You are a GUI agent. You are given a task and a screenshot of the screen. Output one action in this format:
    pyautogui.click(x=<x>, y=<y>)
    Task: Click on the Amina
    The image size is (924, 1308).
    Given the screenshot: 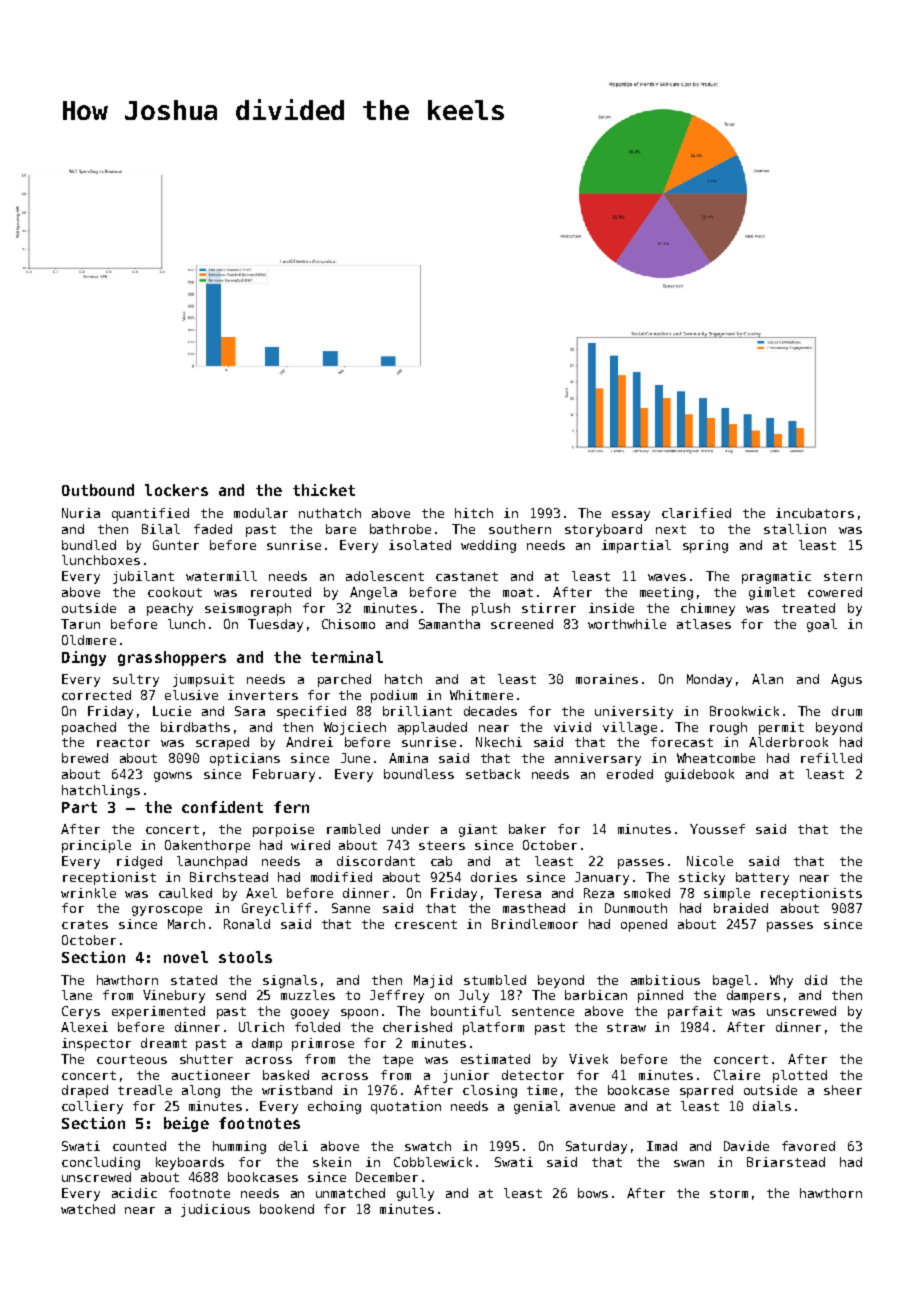 What is the action you would take?
    pyautogui.click(x=408, y=758)
